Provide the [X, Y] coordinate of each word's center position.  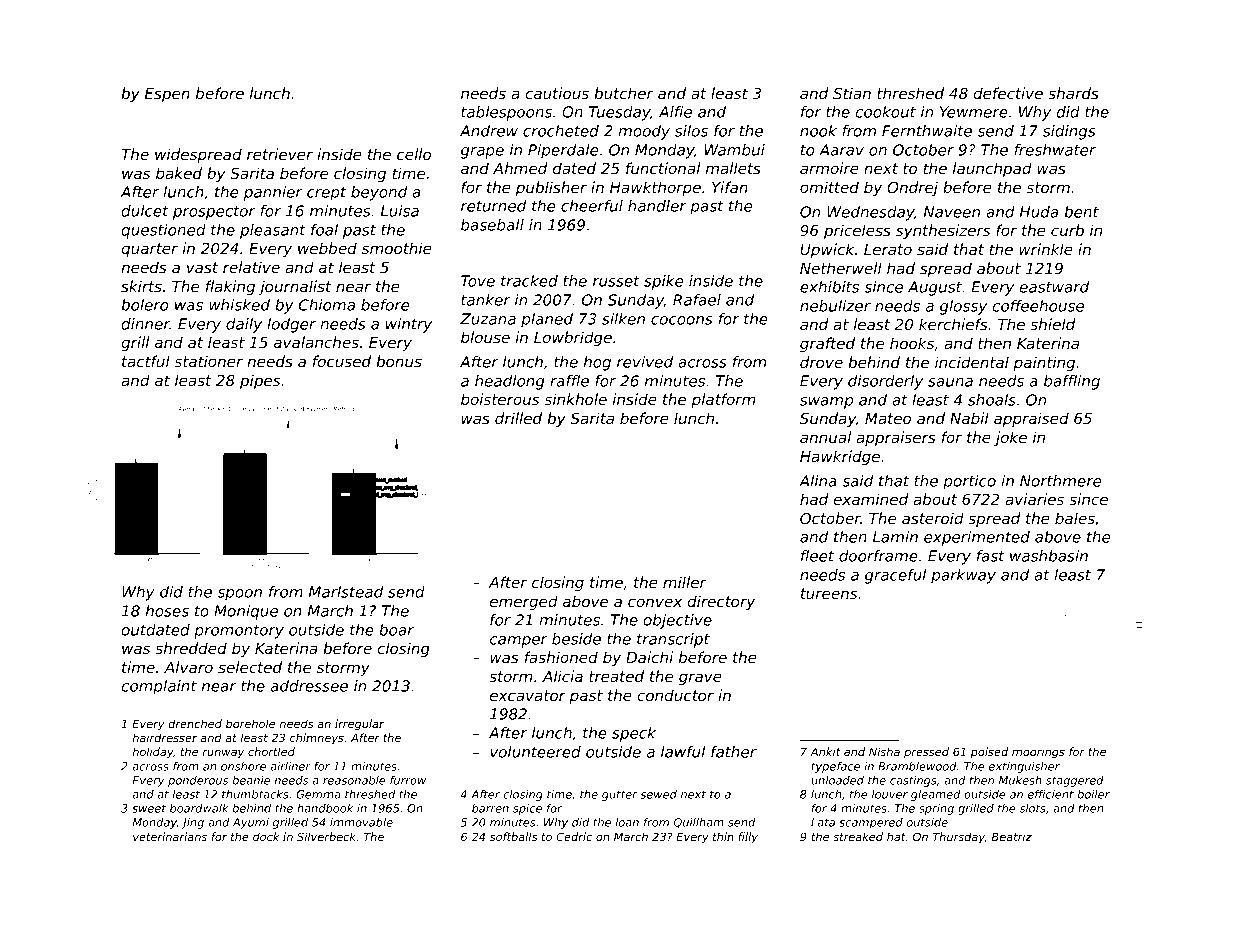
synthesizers [943, 231]
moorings [1038, 753]
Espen [167, 95]
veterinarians [170, 836]
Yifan [730, 187]
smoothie [397, 248]
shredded [191, 648]
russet [616, 281]
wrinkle [1046, 249]
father [734, 752]
